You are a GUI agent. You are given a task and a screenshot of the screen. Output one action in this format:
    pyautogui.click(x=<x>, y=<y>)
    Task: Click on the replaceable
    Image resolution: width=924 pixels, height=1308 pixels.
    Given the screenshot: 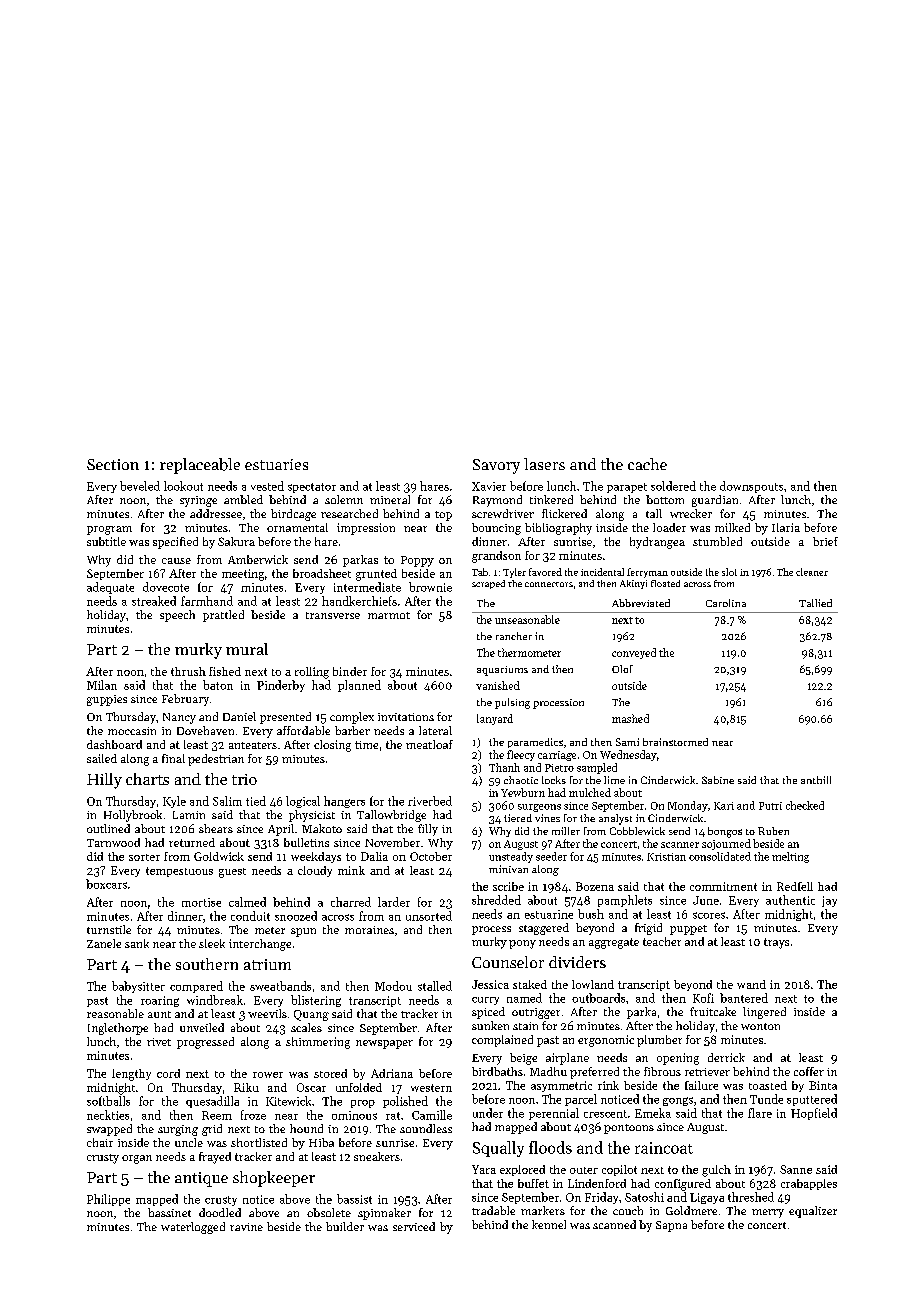 What is the action you would take?
    pyautogui.click(x=200, y=466)
